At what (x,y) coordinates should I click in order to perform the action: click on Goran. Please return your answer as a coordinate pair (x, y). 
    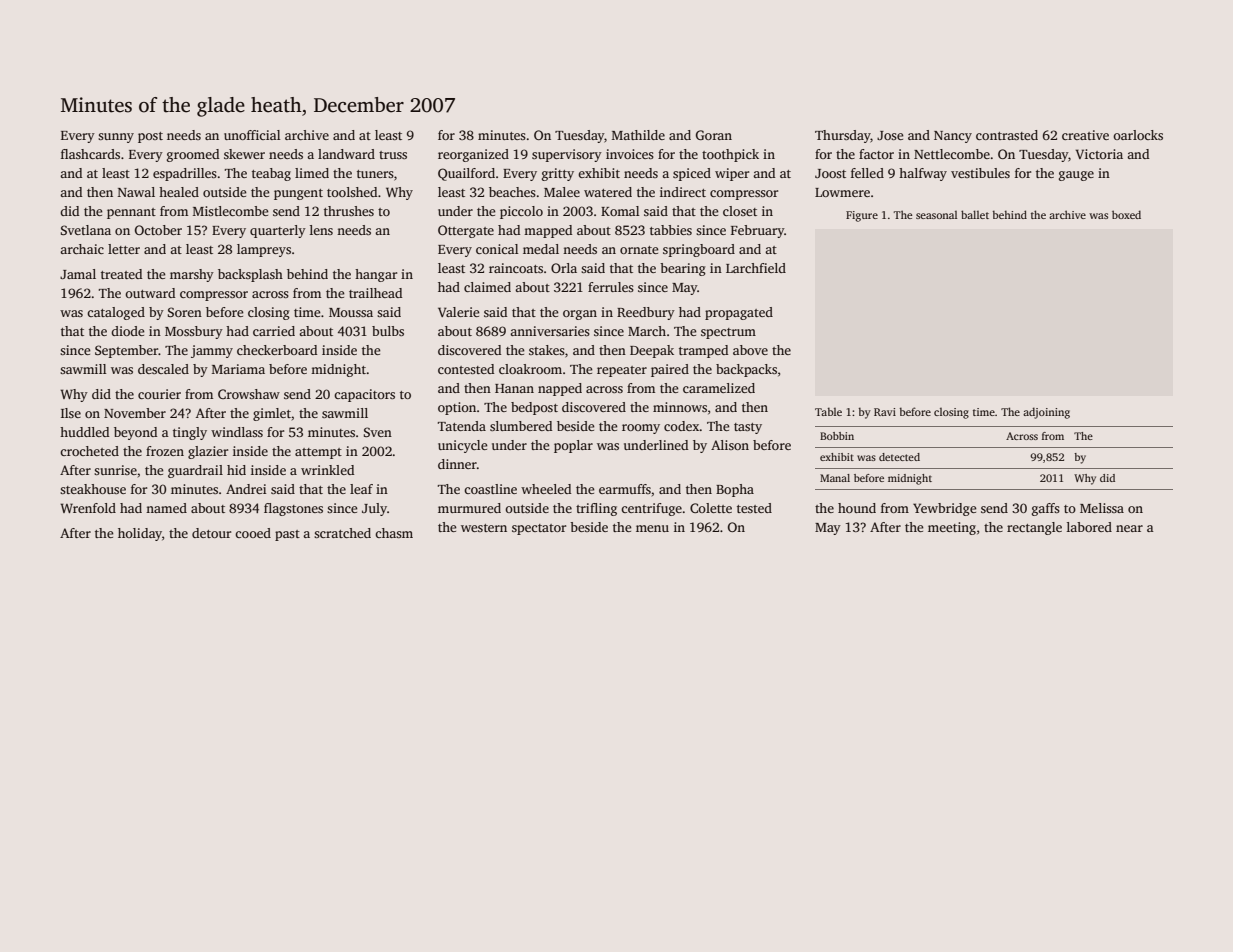
    Looking at the image, I should click on (714, 135).
